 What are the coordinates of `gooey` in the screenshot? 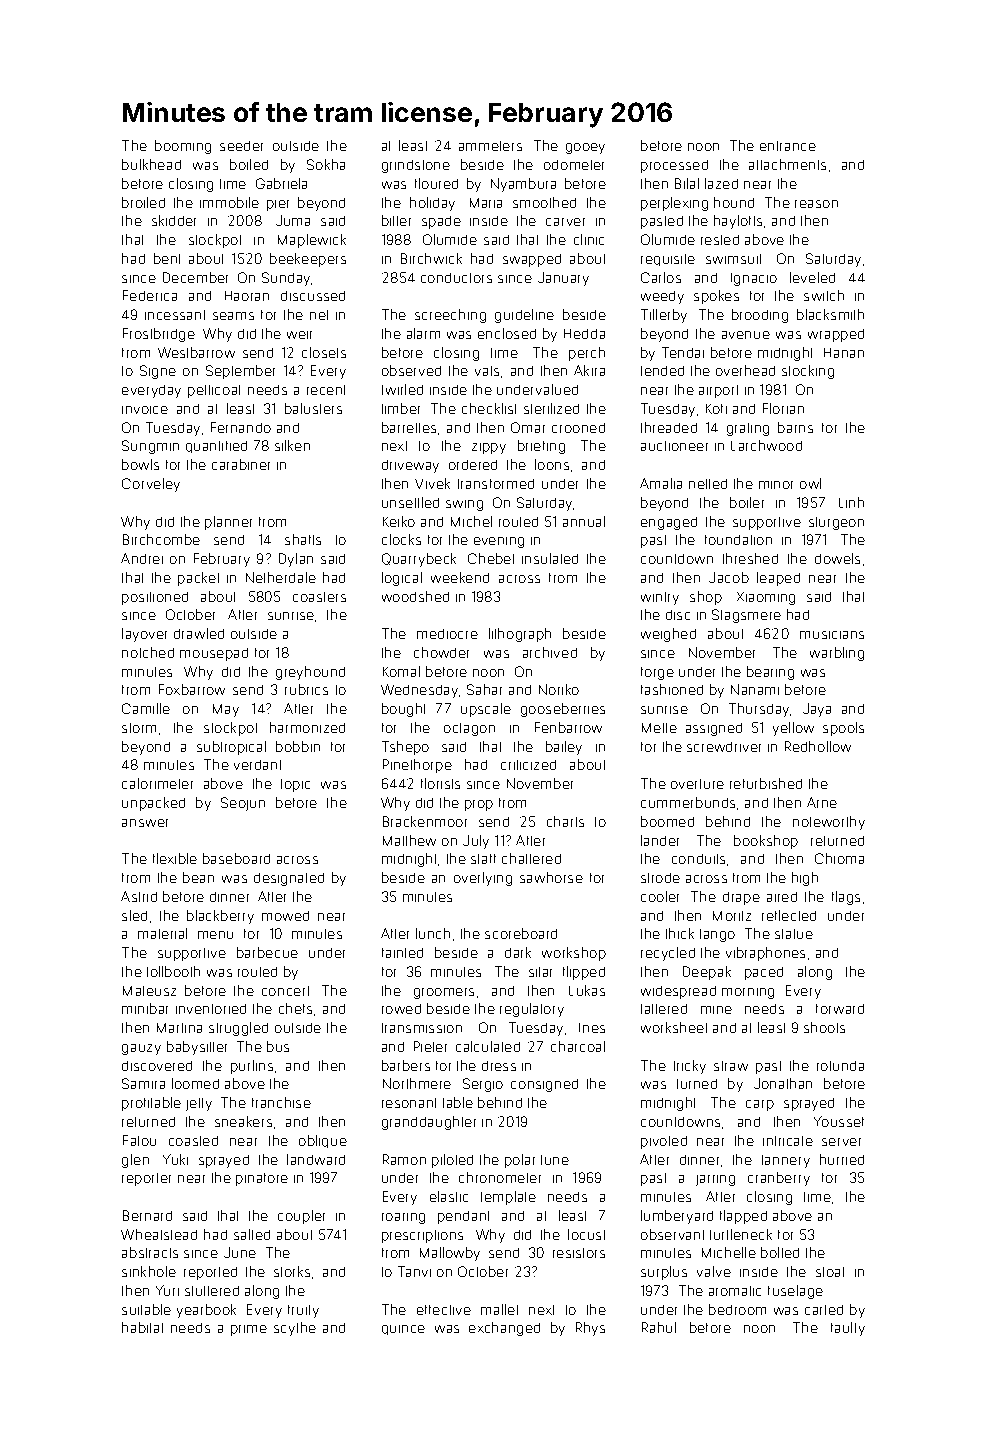 It's located at (585, 148).
